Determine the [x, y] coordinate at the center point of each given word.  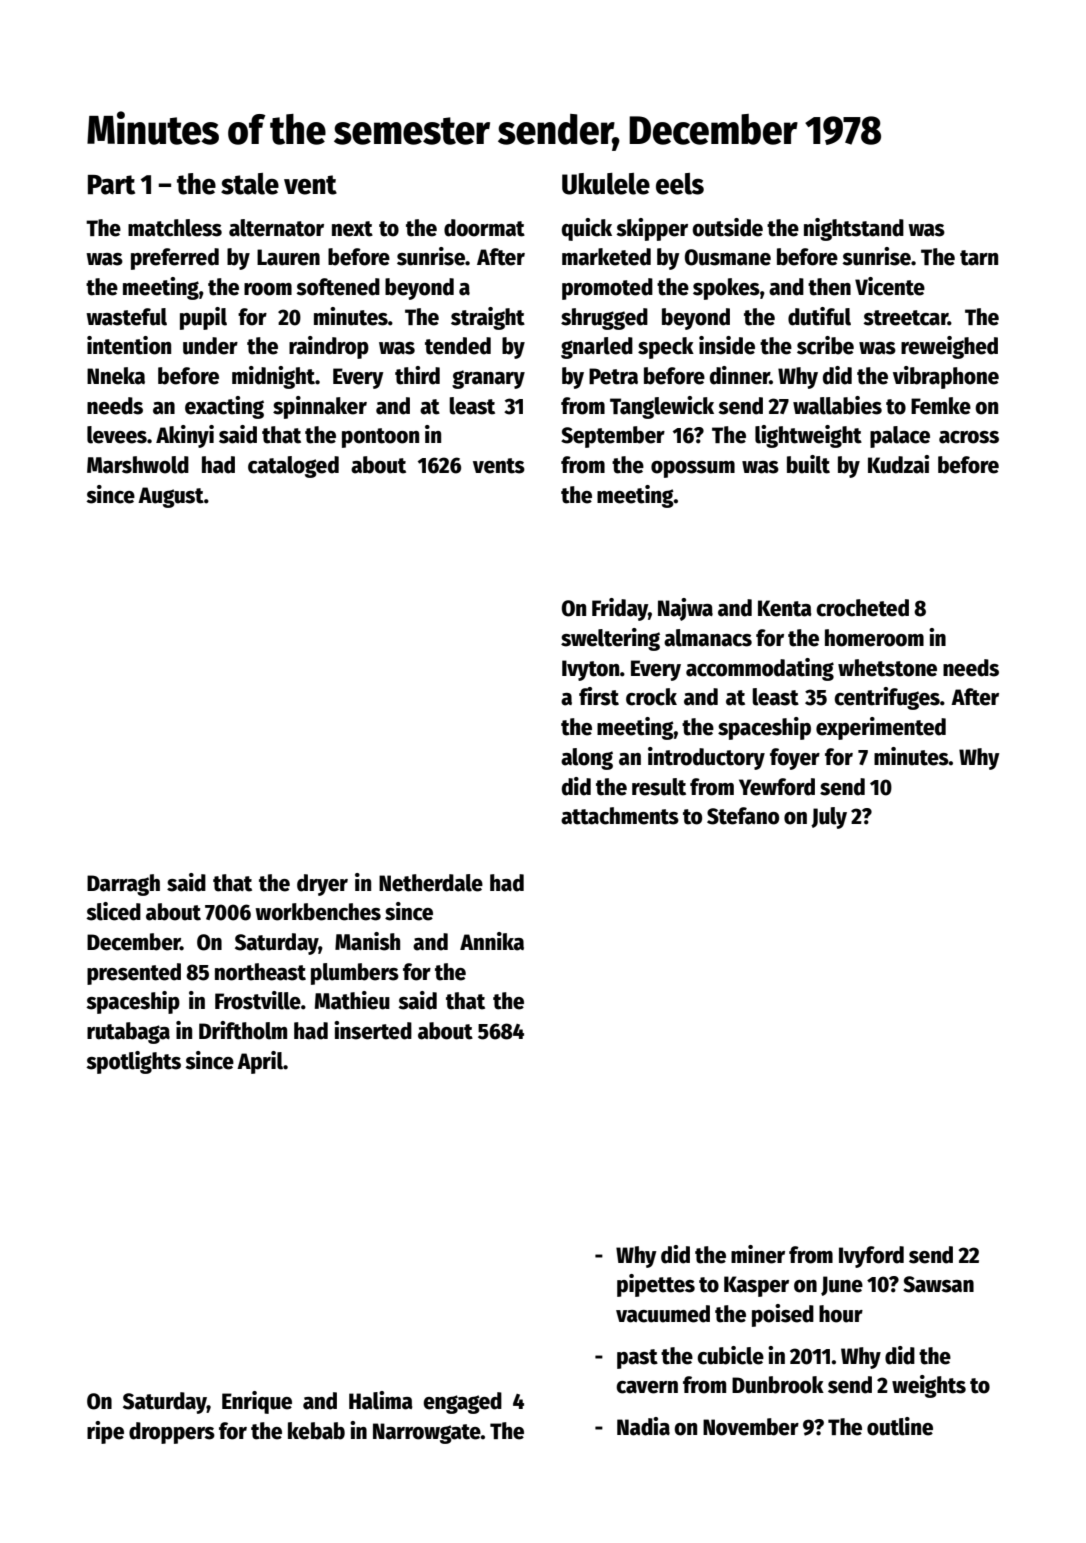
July [829, 818]
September [613, 437]
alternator [276, 228]
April [260, 1062]
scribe [825, 345]
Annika [492, 941]
